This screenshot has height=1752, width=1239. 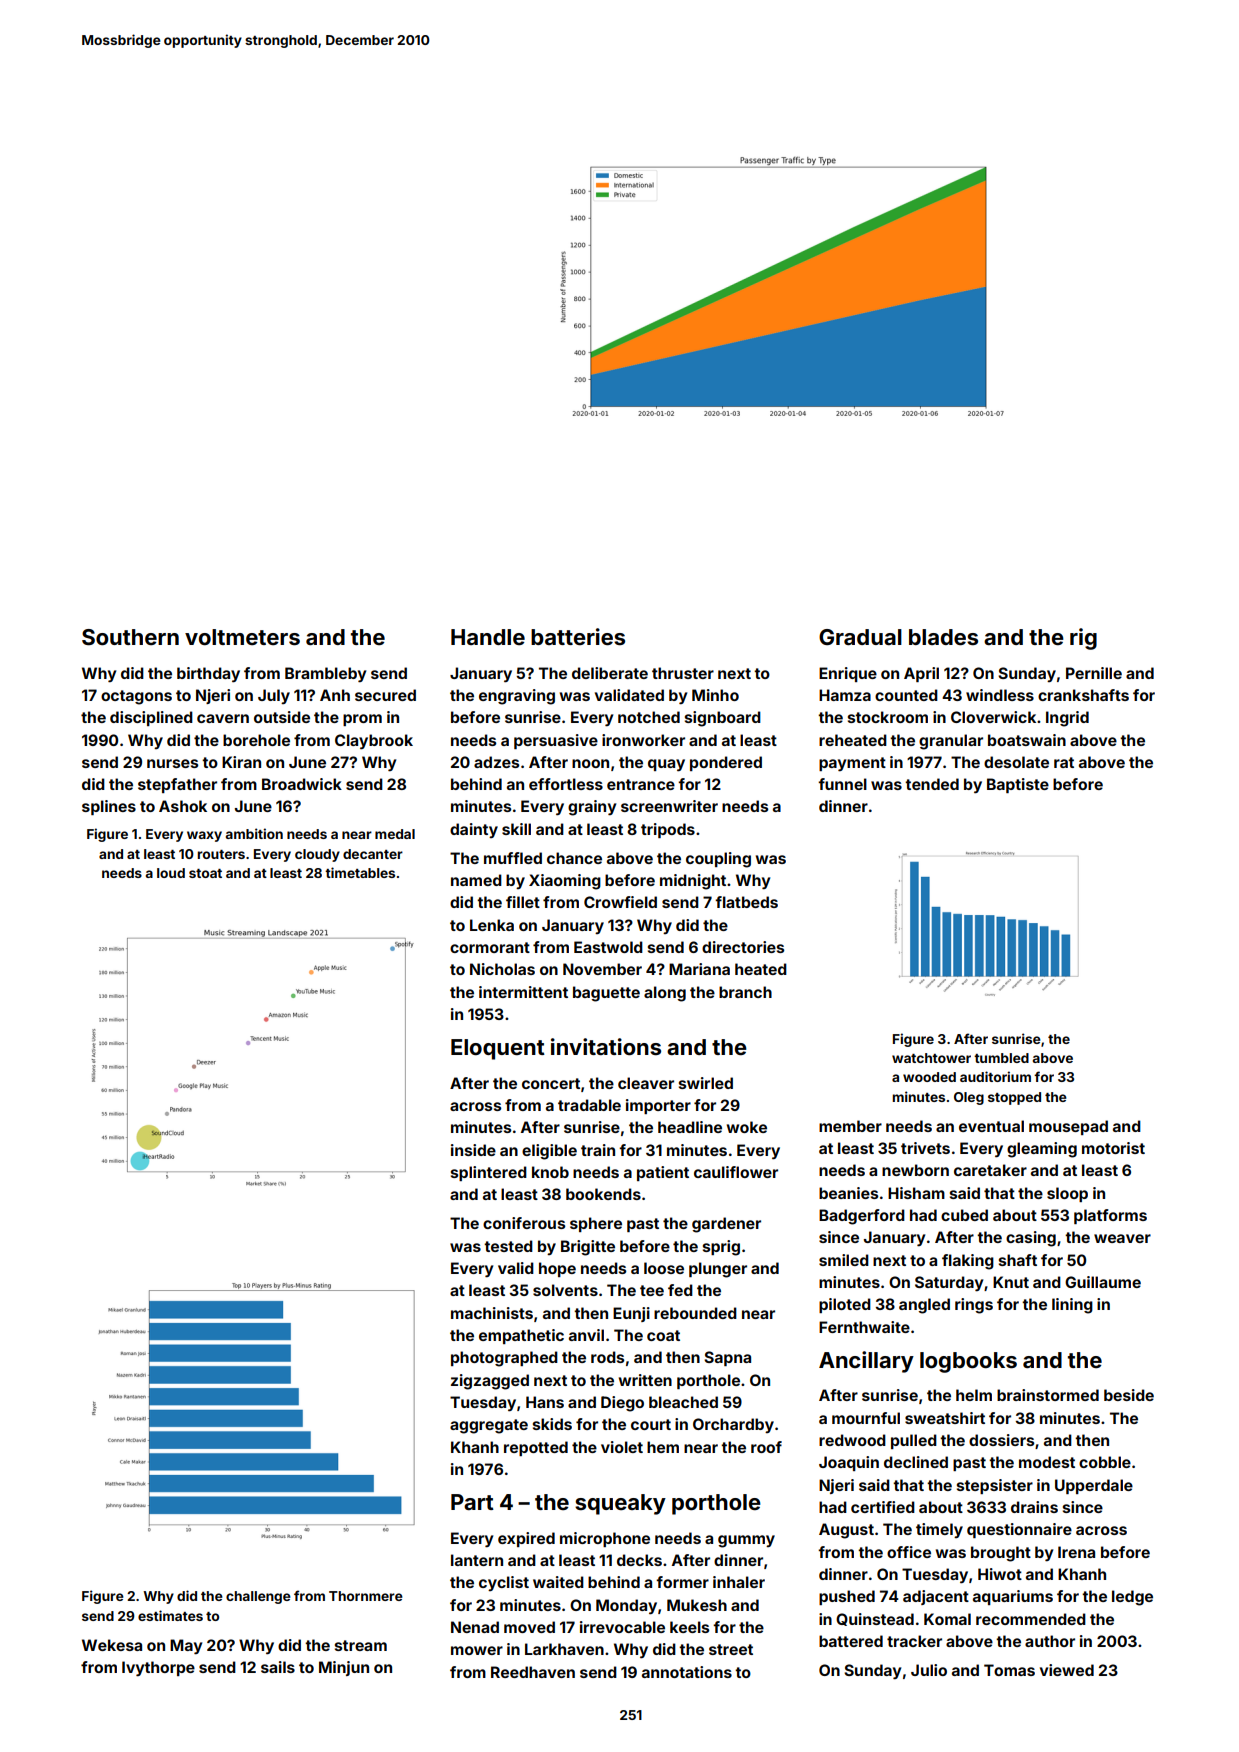 What do you see at coordinates (588, 1248) in the screenshot?
I see `Brigitte` at bounding box center [588, 1248].
